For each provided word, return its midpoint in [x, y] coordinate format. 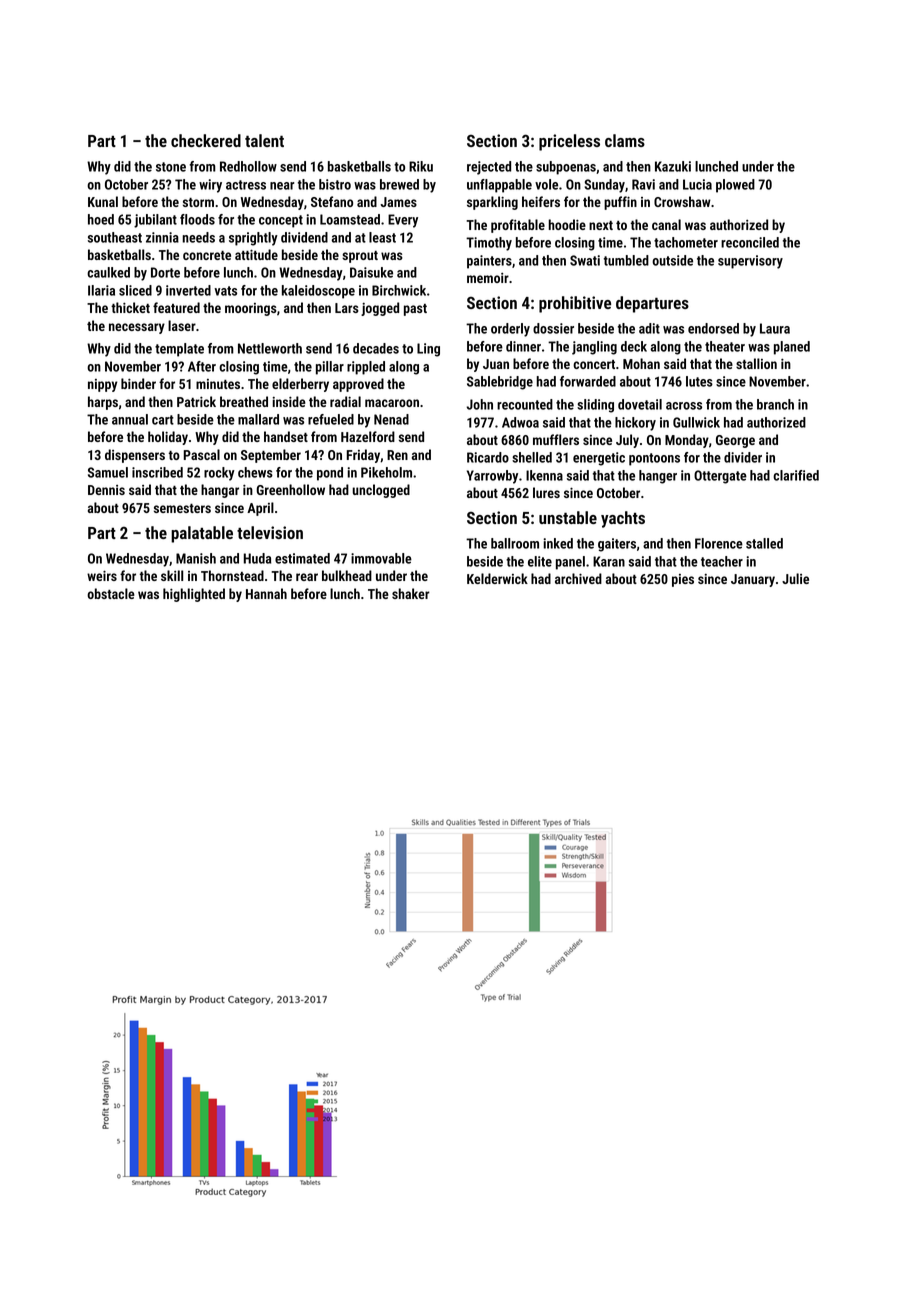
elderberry [300, 385]
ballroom [515, 543]
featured [176, 307]
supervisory [750, 262]
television [270, 532]
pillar [330, 368]
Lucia [697, 184]
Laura [775, 328]
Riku [421, 166]
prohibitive [575, 304]
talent [264, 140]
